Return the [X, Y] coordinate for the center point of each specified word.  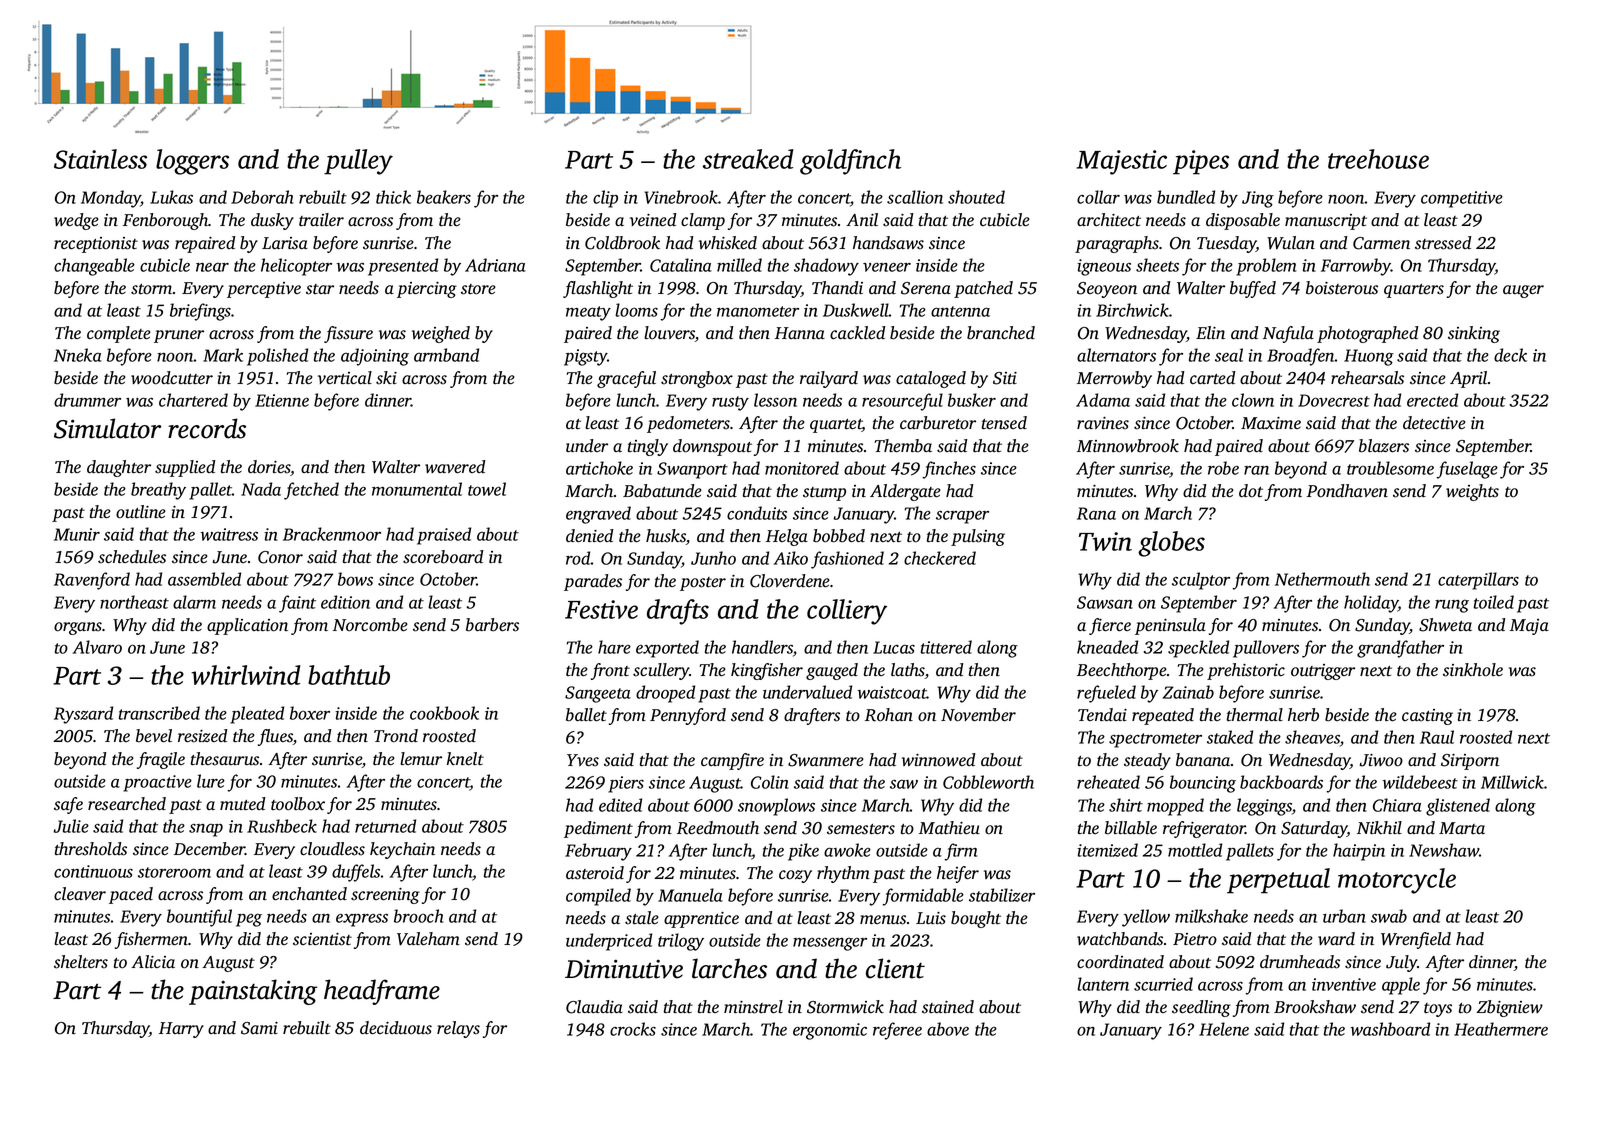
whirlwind [246, 675]
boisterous [1342, 288]
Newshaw [1444, 850]
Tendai [1102, 714]
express [362, 920]
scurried [1163, 984]
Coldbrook [622, 243]
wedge [76, 221]
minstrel [753, 1007]
